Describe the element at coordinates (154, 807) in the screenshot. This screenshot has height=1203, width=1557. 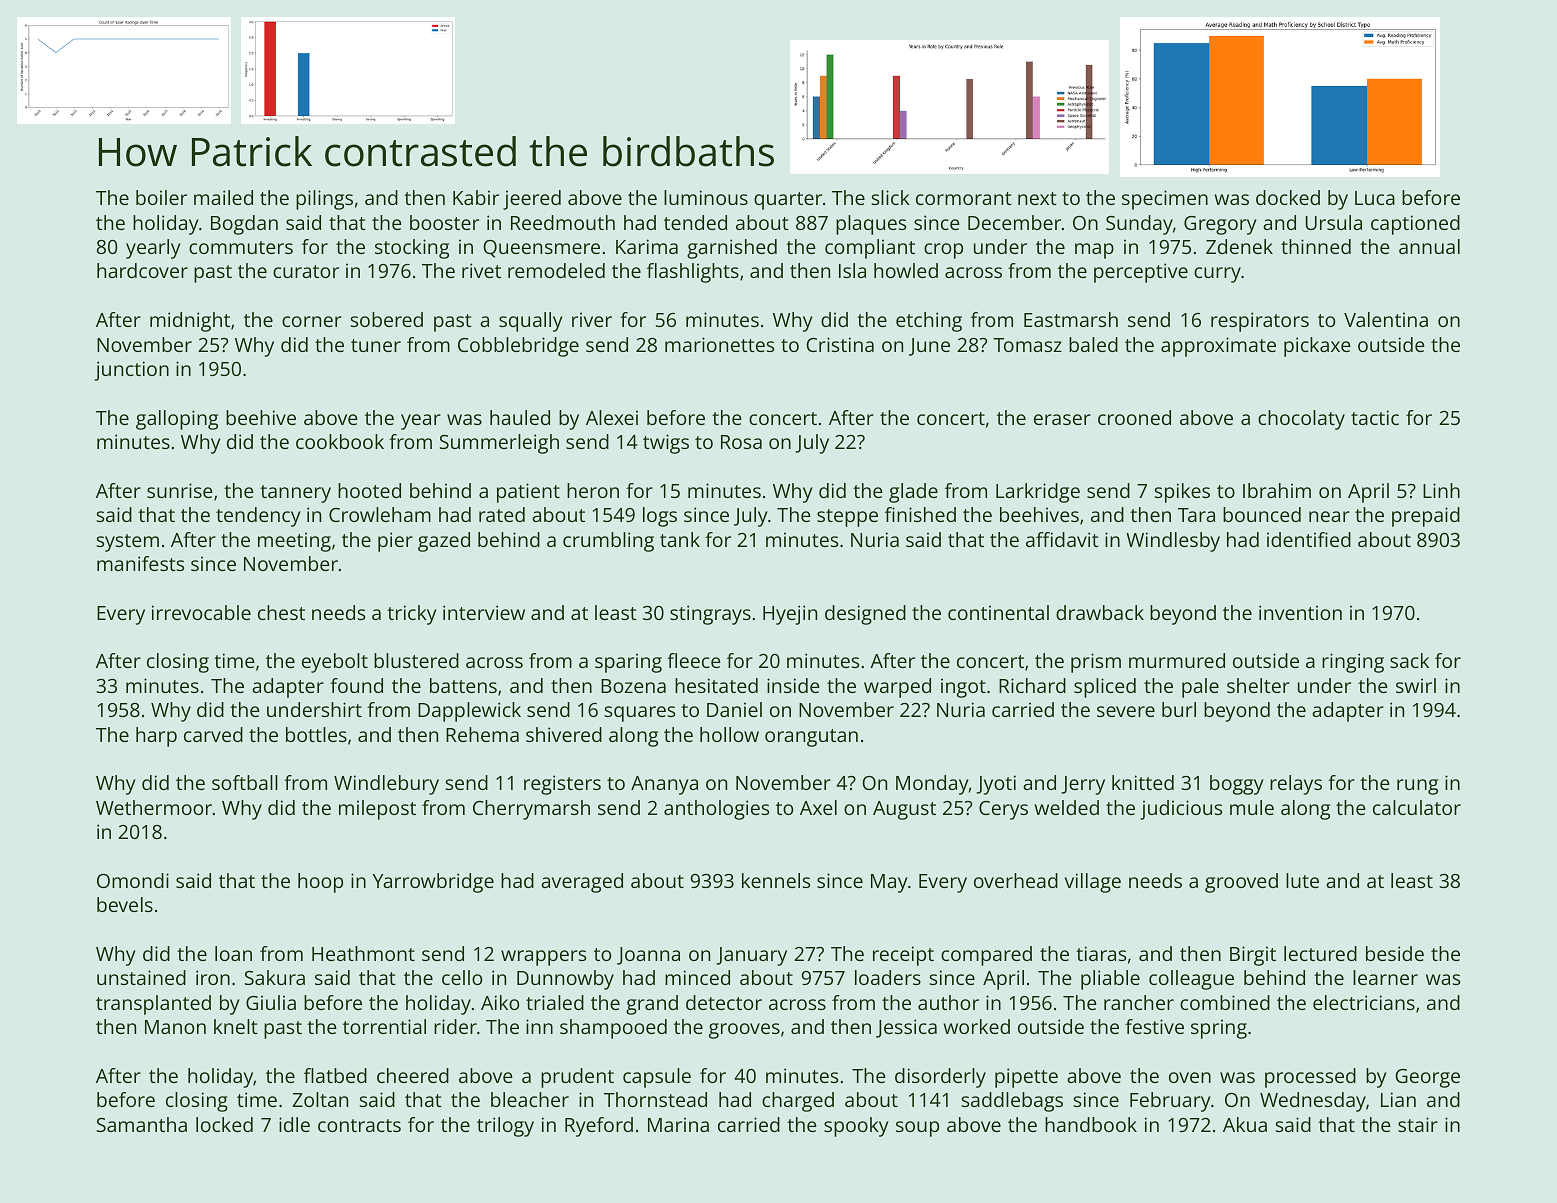
I see `Wethermoor` at that location.
